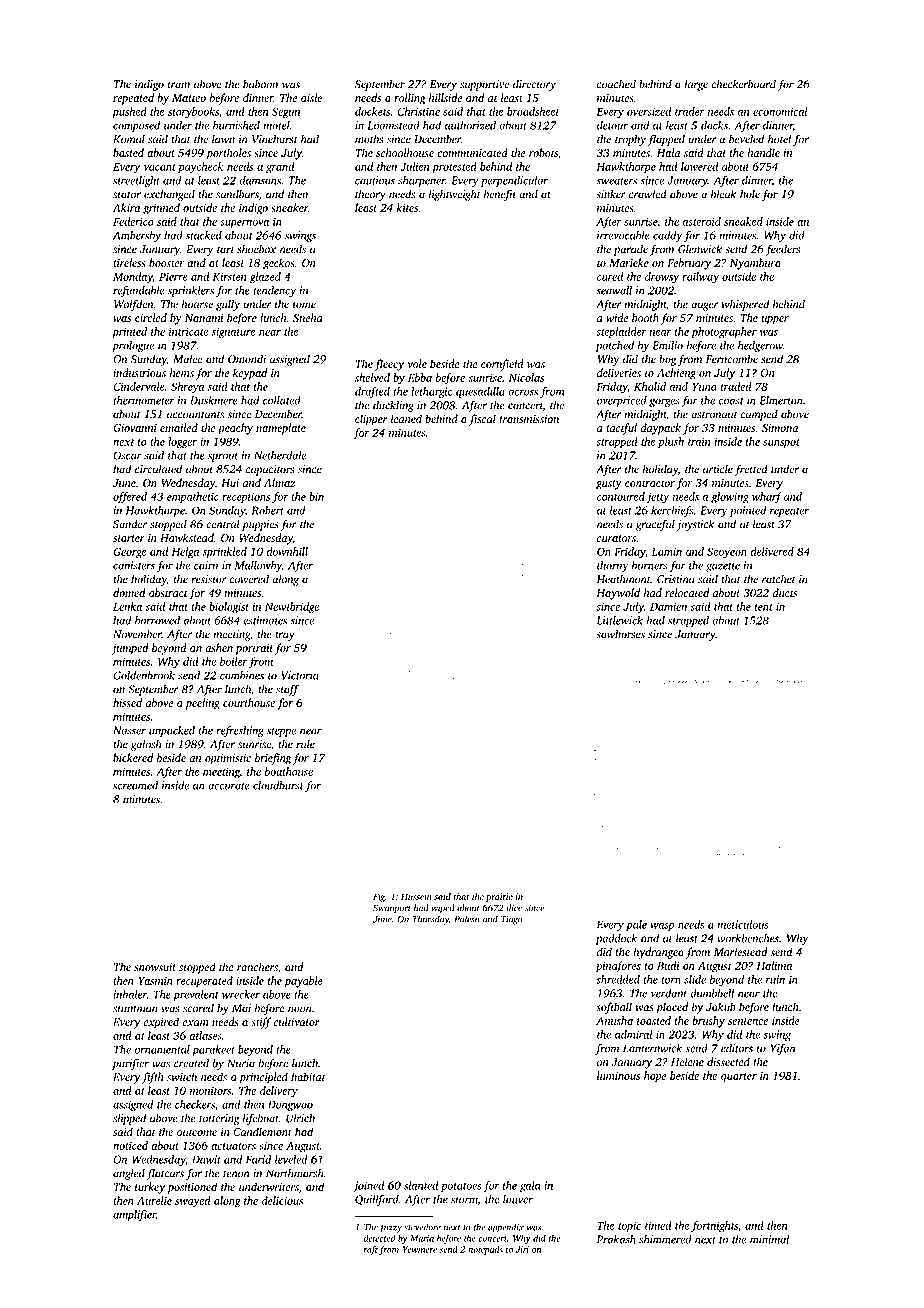  I want to click on thorny, so click(613, 566).
